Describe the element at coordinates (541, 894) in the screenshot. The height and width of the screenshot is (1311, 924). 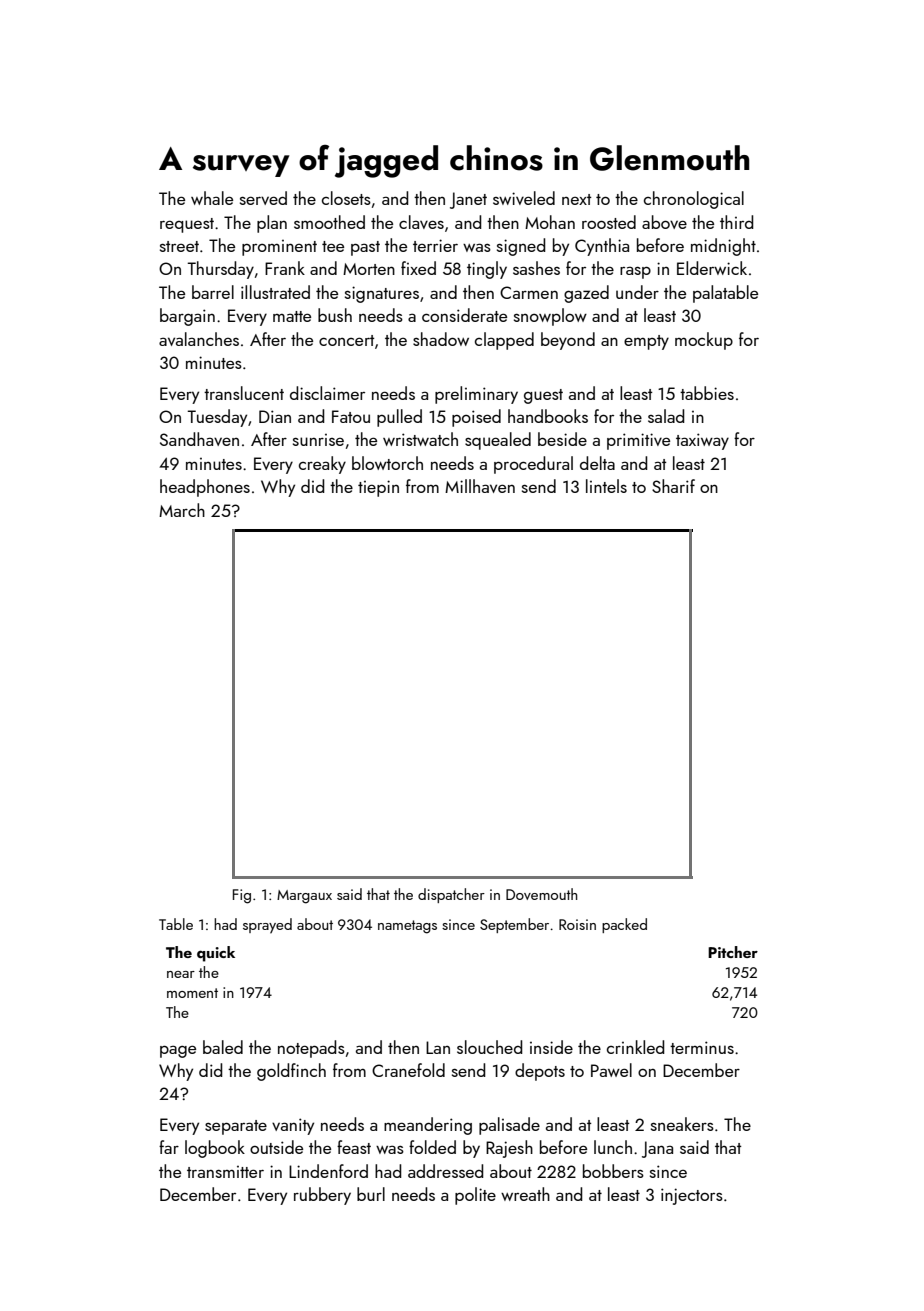
I see `Dovemouth` at that location.
